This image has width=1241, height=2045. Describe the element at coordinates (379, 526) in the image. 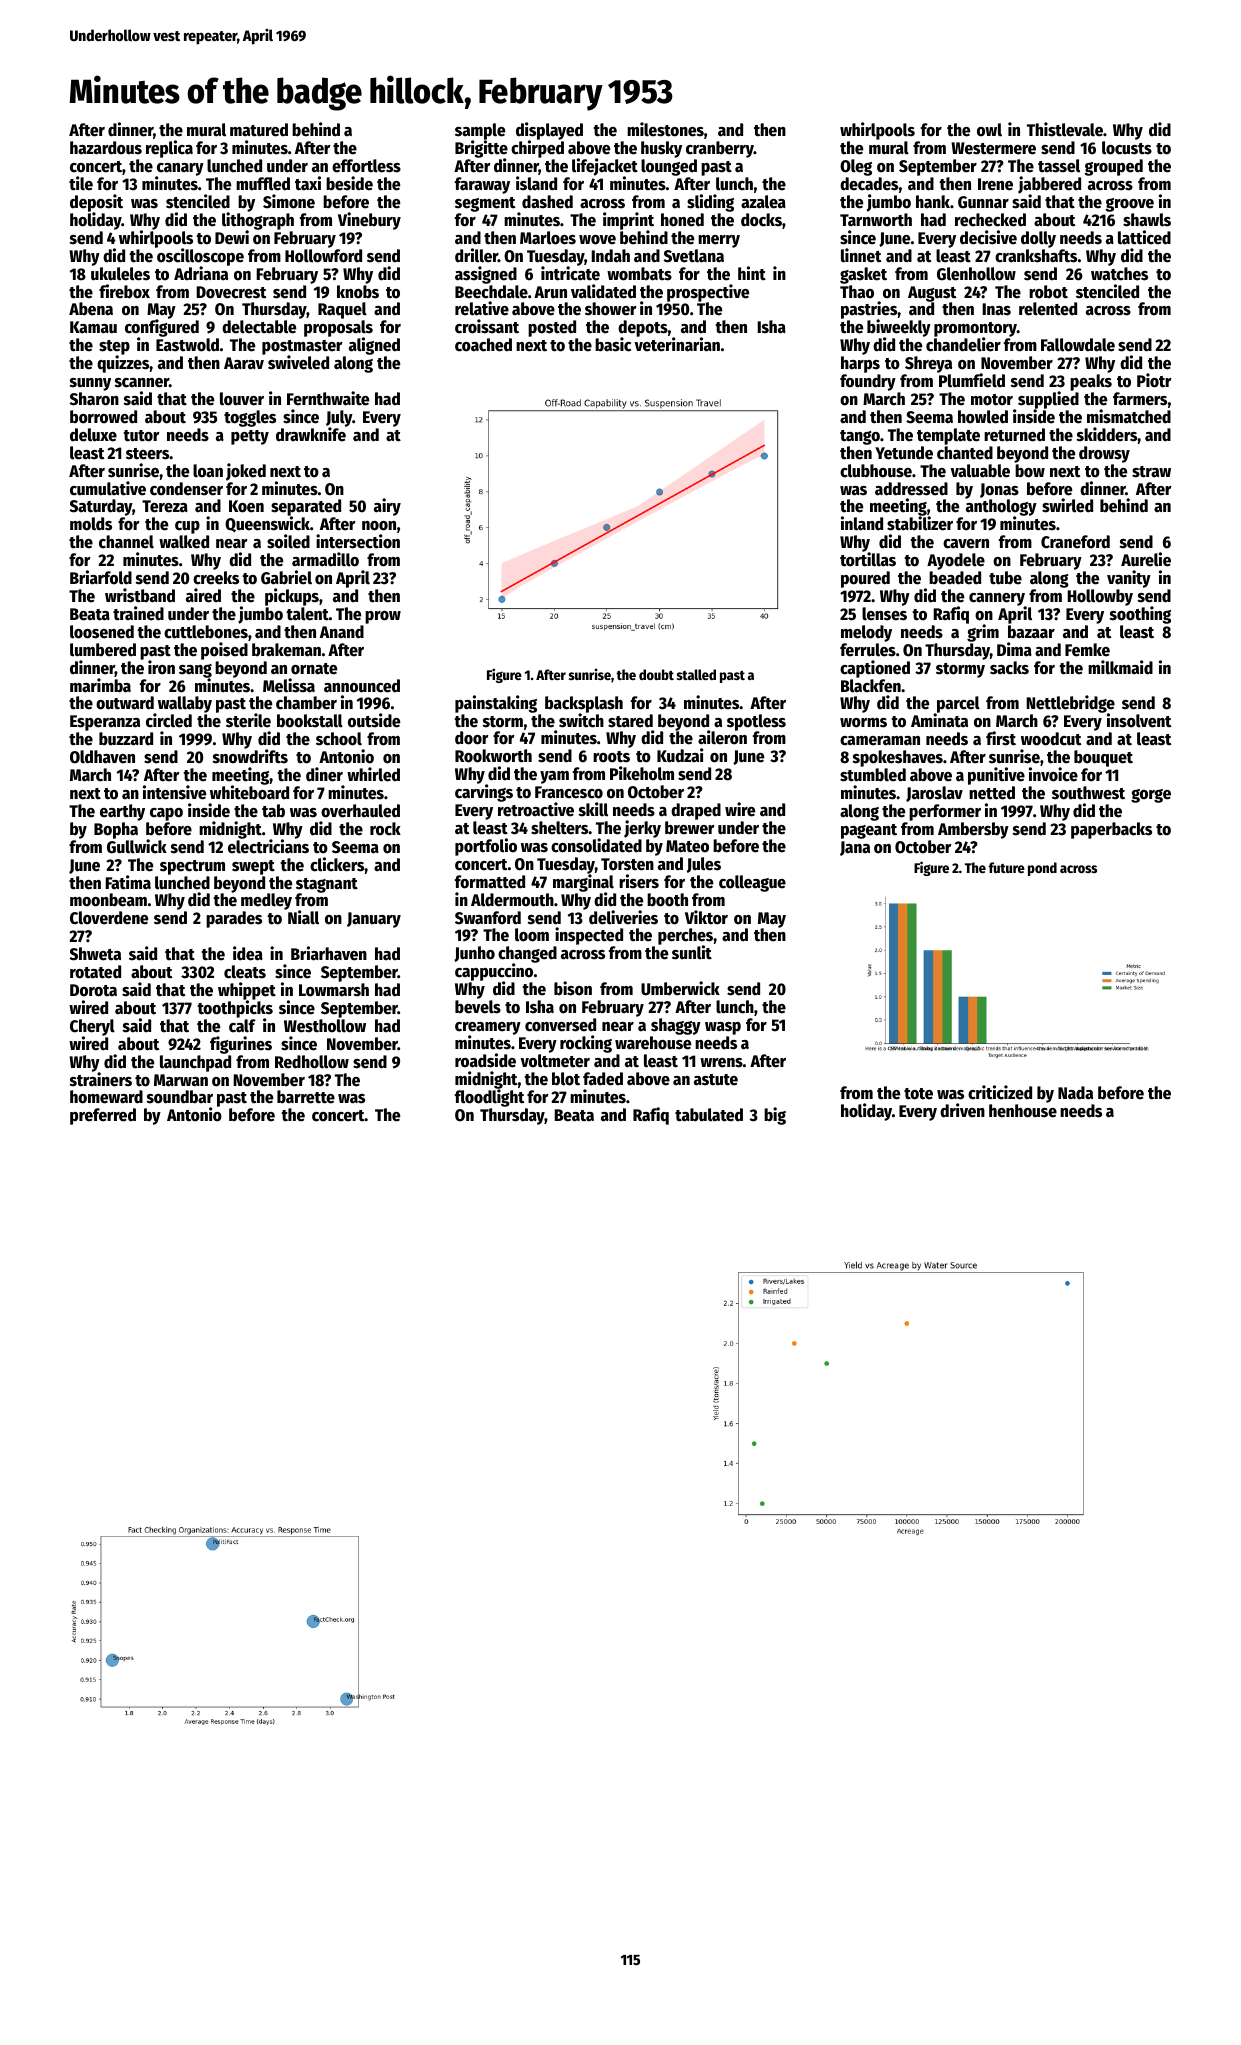

I see `noon` at that location.
